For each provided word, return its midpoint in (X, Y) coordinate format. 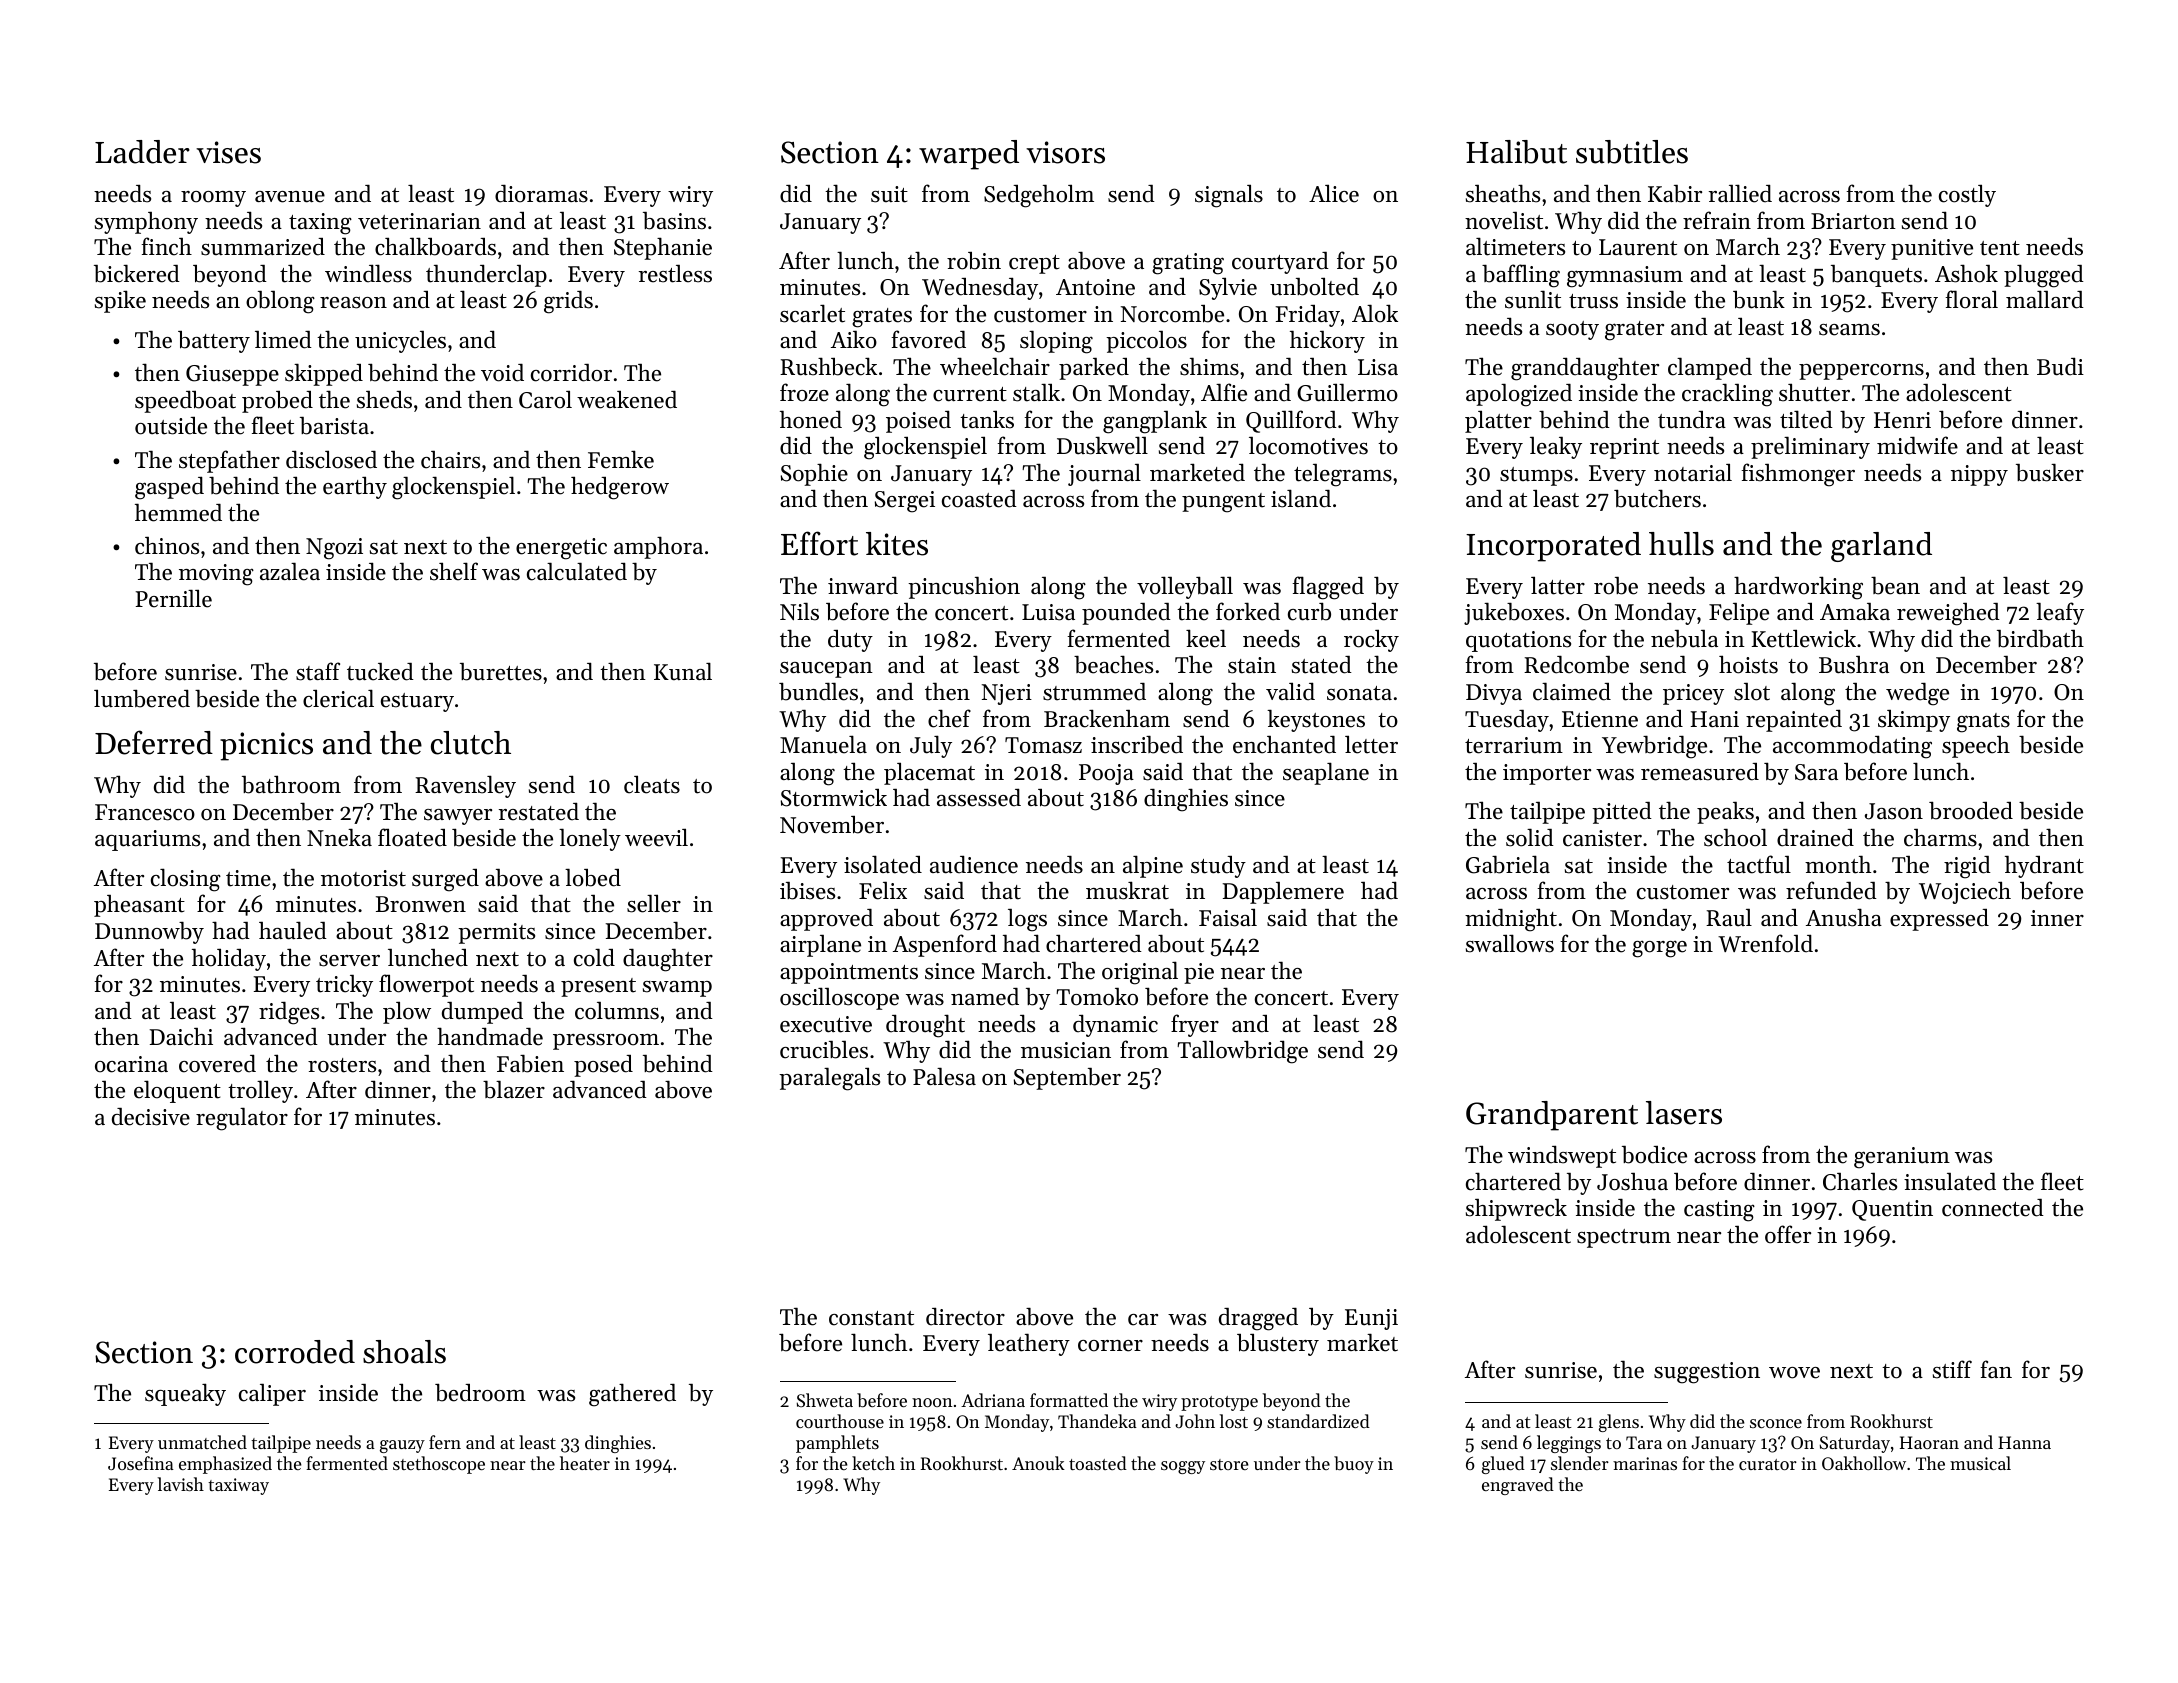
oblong (280, 302)
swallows (1510, 943)
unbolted (1314, 286)
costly (1967, 196)
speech (1976, 747)
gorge (1659, 949)
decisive (151, 1117)
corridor (571, 373)
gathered (632, 1395)
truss (1593, 301)
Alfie (1224, 392)
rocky (1371, 641)
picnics (266, 746)
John (1195, 1421)
